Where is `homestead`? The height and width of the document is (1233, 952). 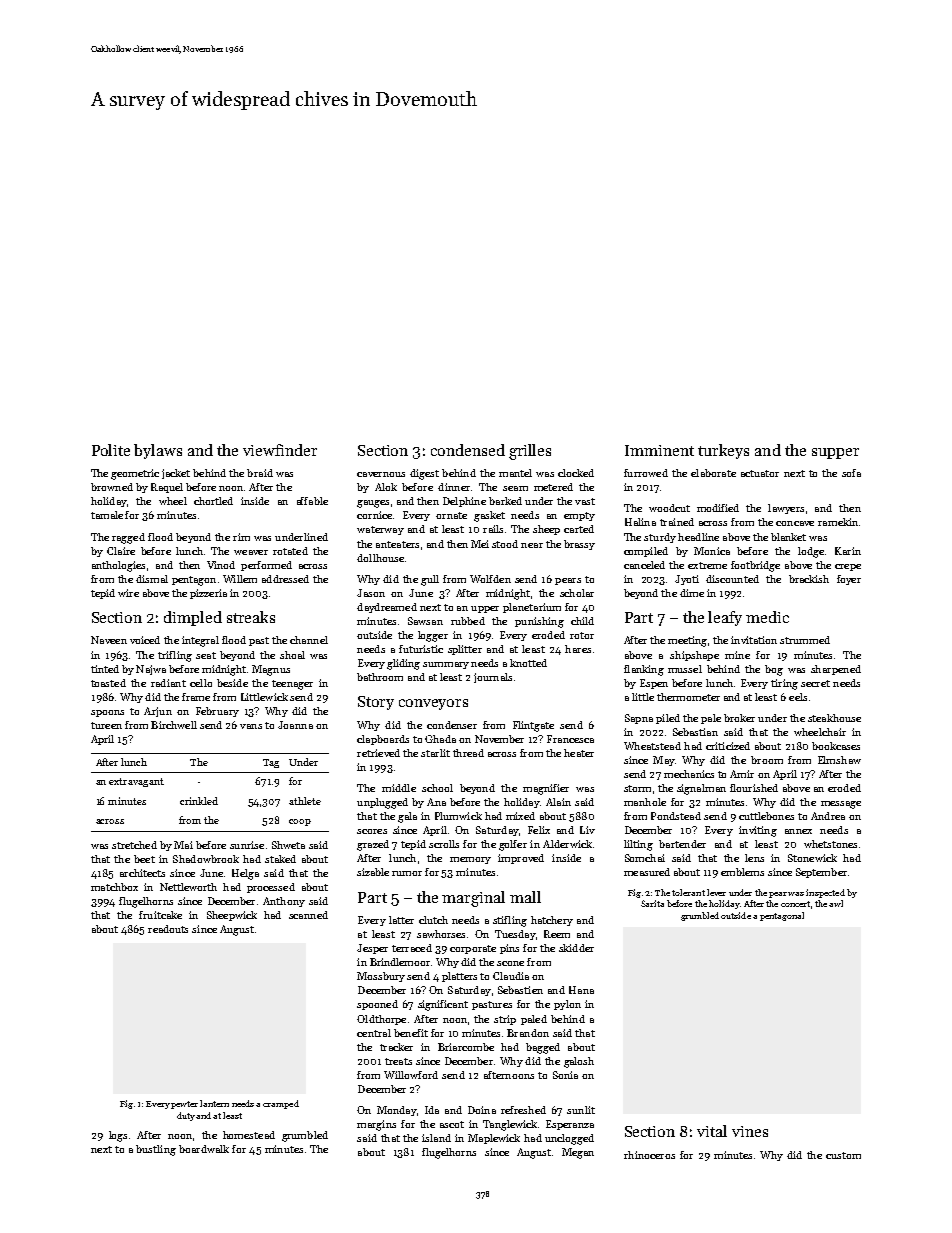 homestead is located at coordinates (249, 1135).
